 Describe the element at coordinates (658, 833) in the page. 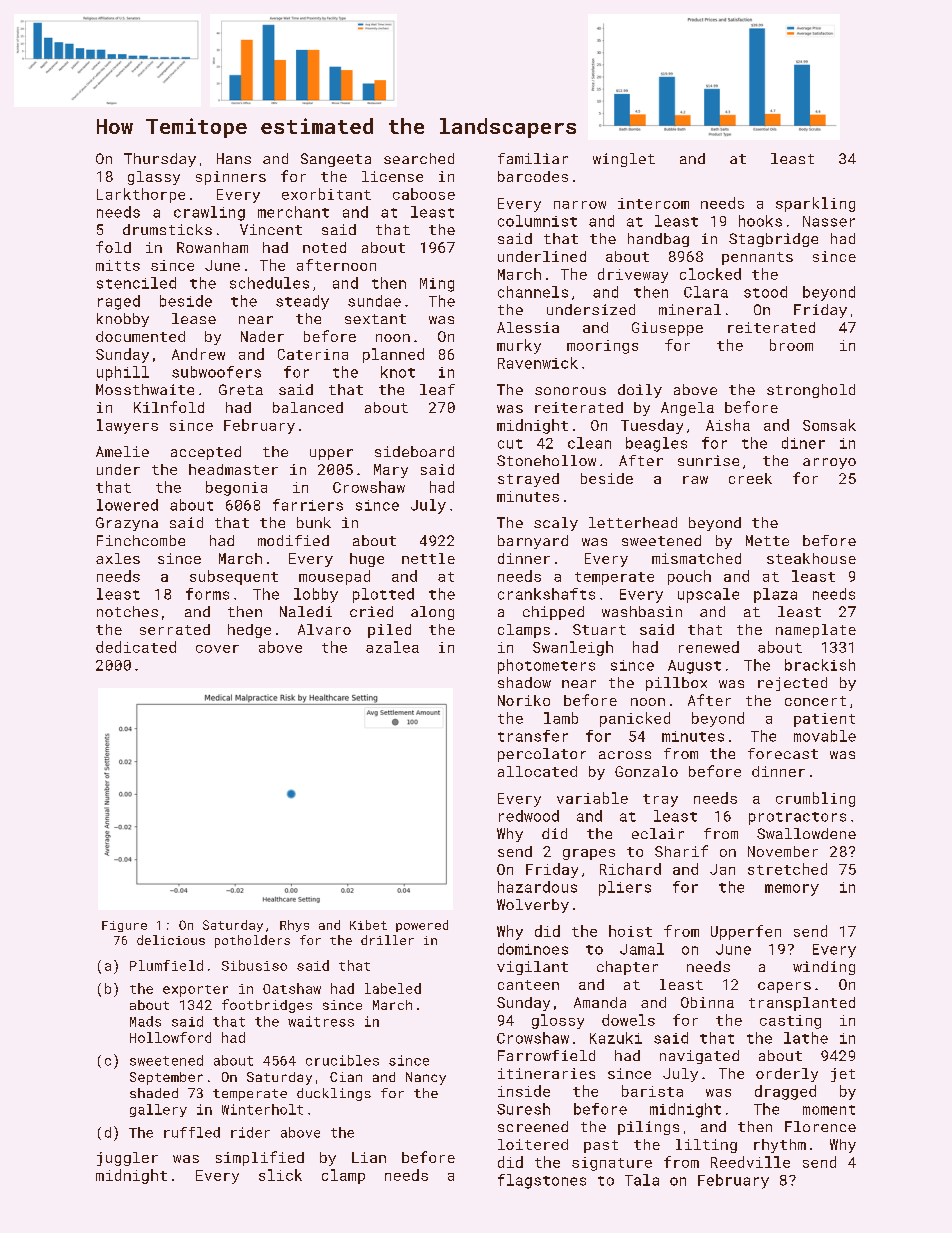

I see `eclair` at that location.
